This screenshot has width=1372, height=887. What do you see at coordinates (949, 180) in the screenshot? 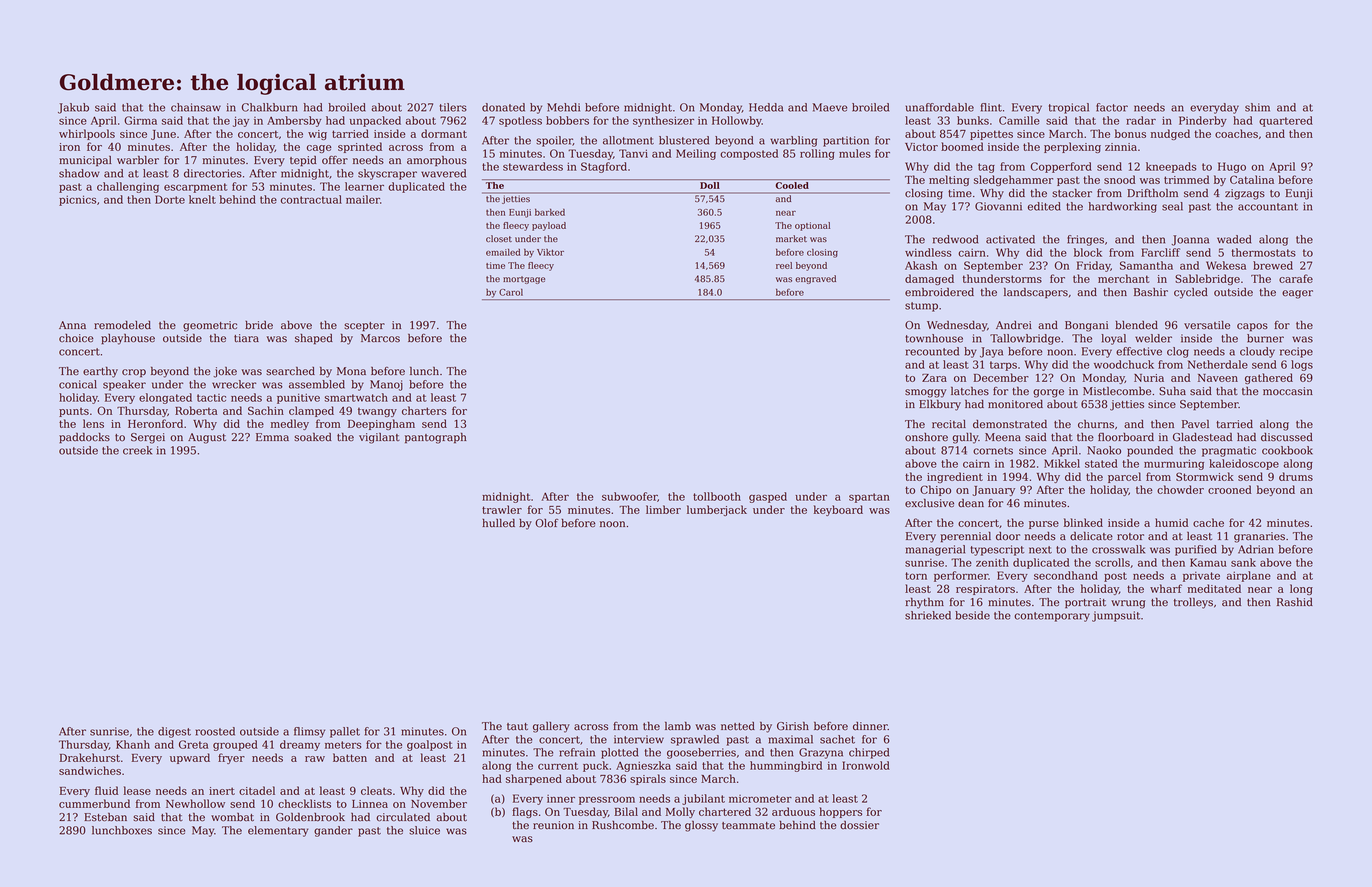
I see `melting` at bounding box center [949, 180].
